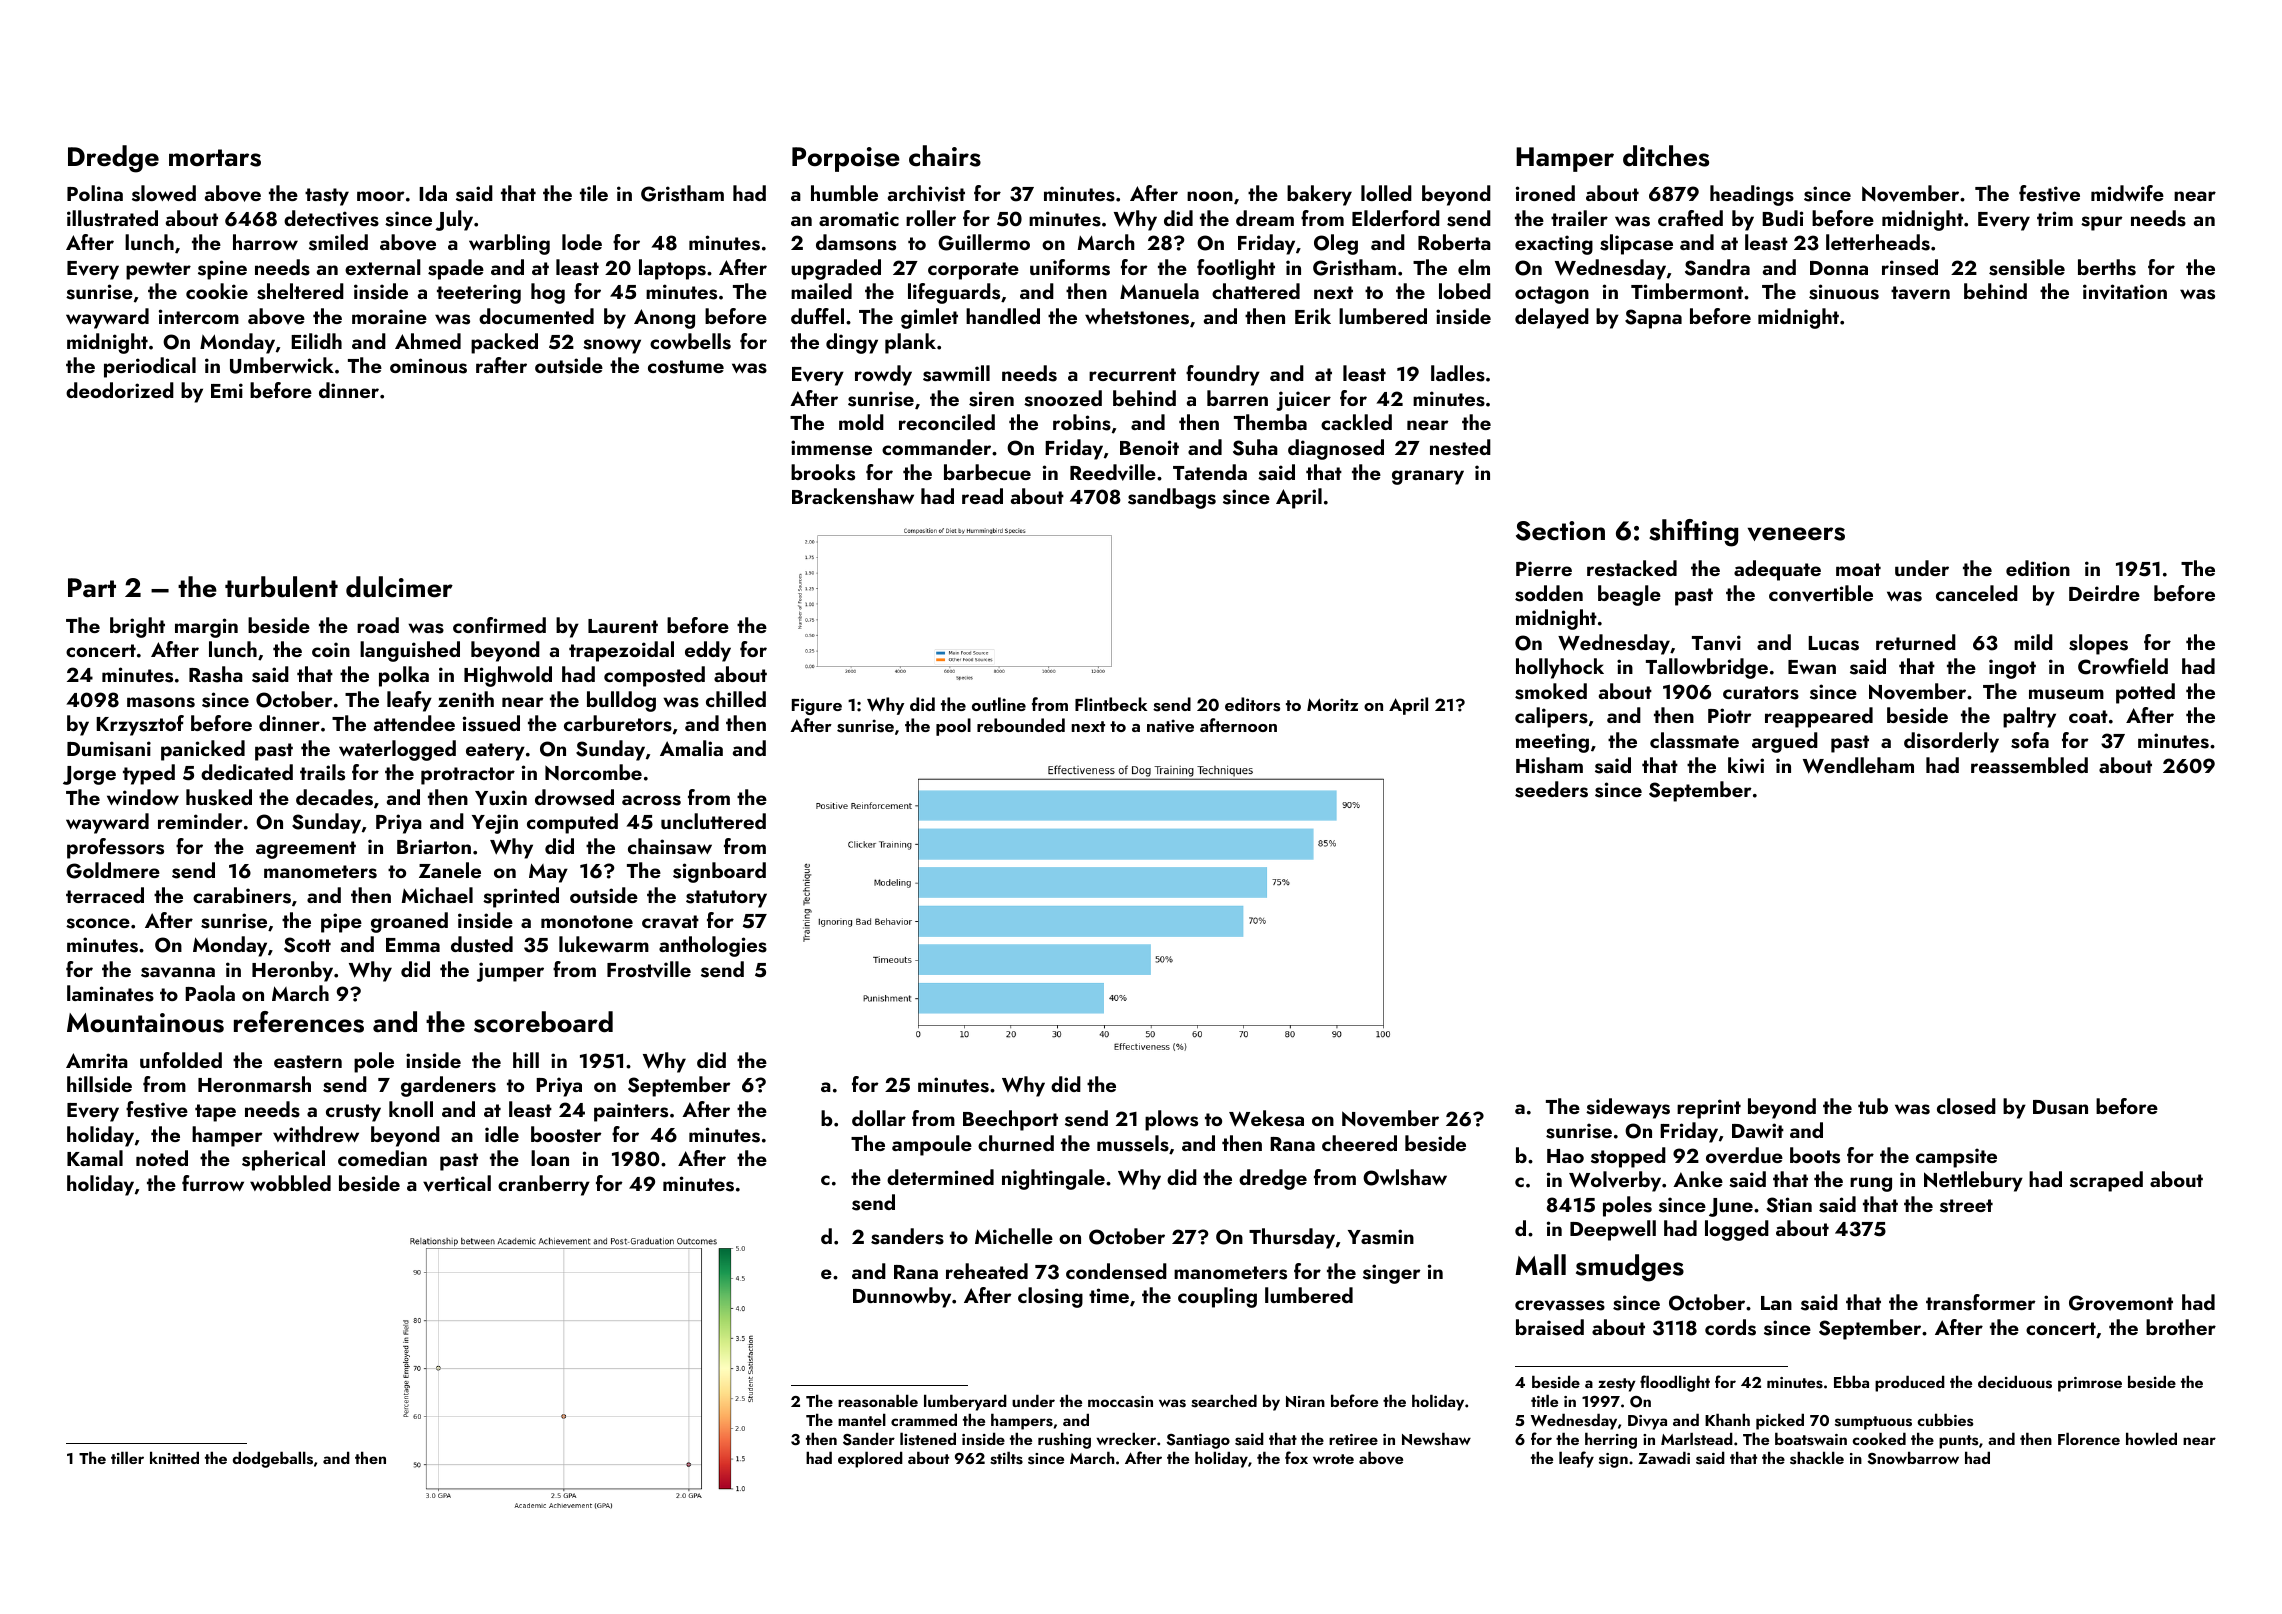 The image size is (2282, 1614). I want to click on Budi, so click(1783, 218).
